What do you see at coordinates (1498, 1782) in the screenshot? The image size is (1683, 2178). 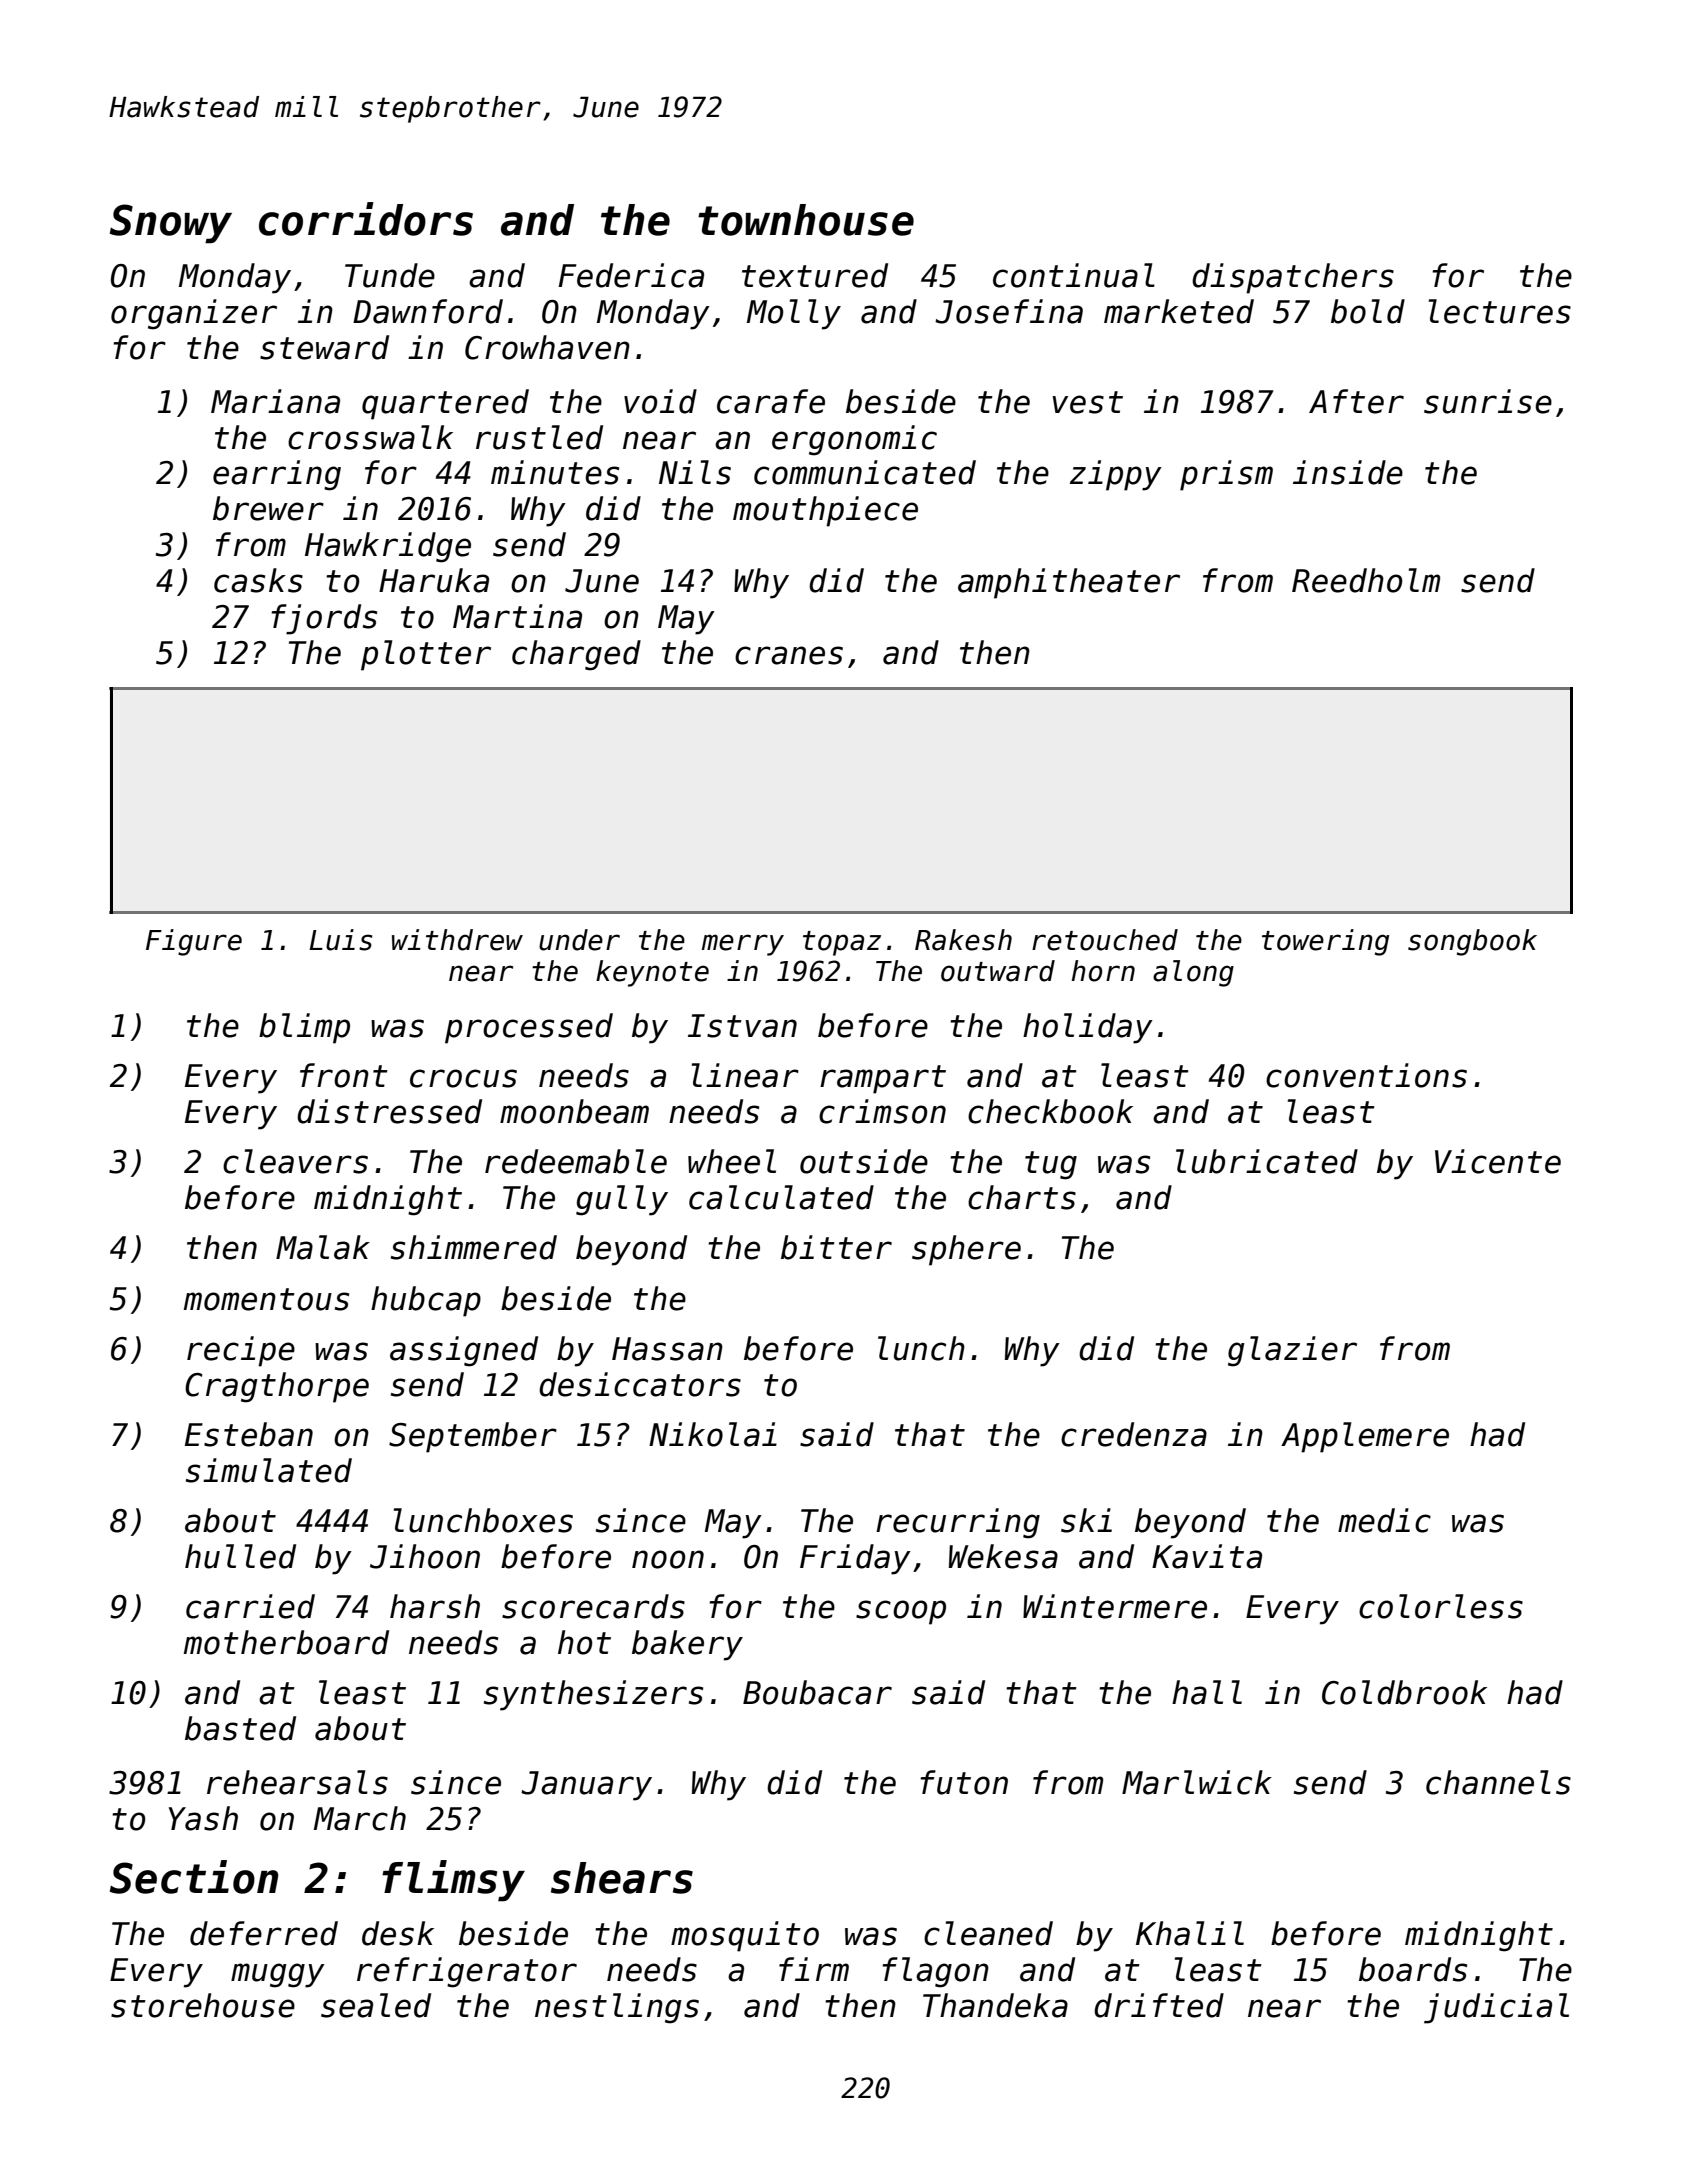 I see `channels` at bounding box center [1498, 1782].
